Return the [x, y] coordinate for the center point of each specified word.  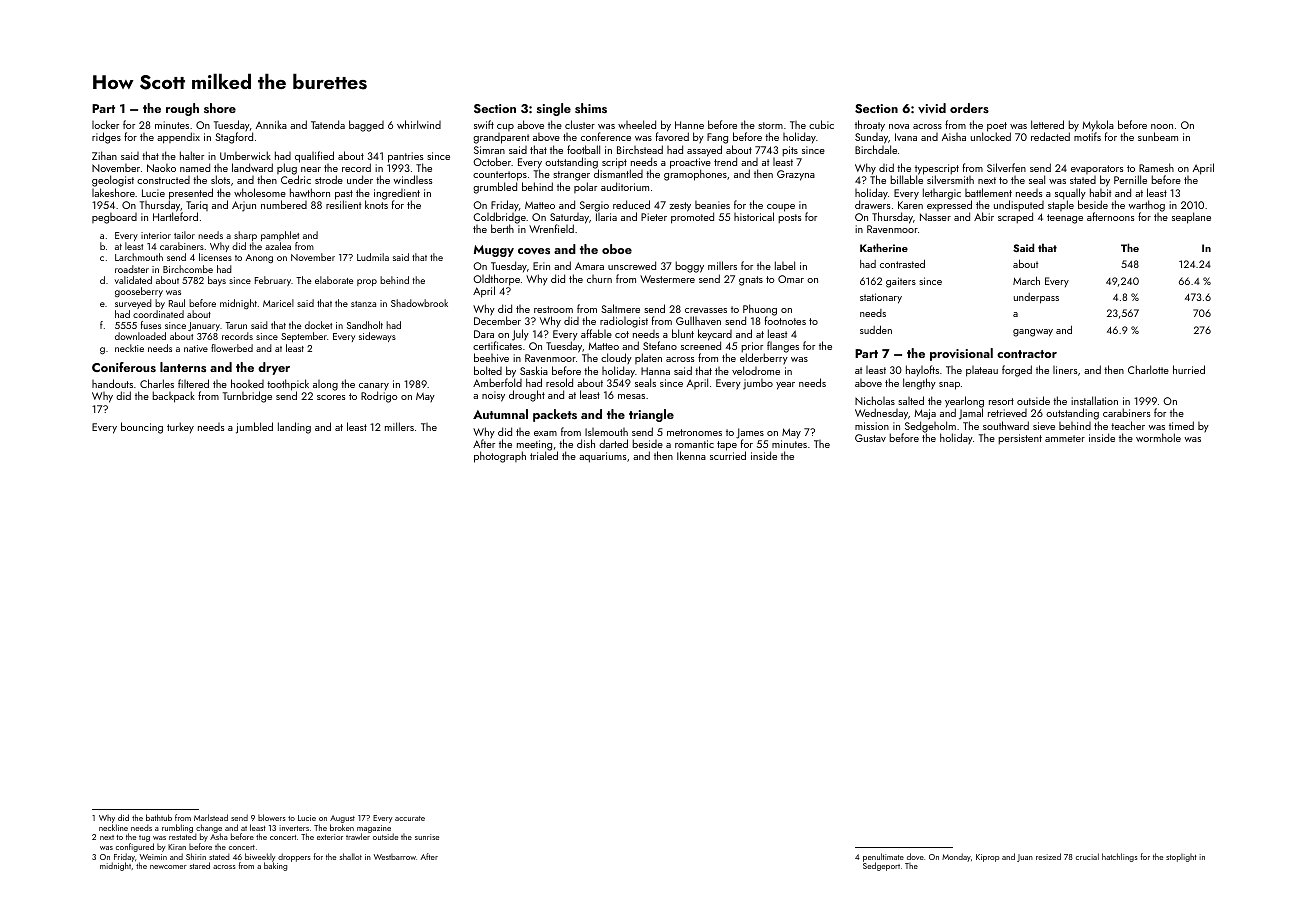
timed [1181, 425]
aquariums [602, 457]
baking [275, 866]
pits [790, 151]
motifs [1087, 137]
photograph [500, 457]
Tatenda [328, 124]
